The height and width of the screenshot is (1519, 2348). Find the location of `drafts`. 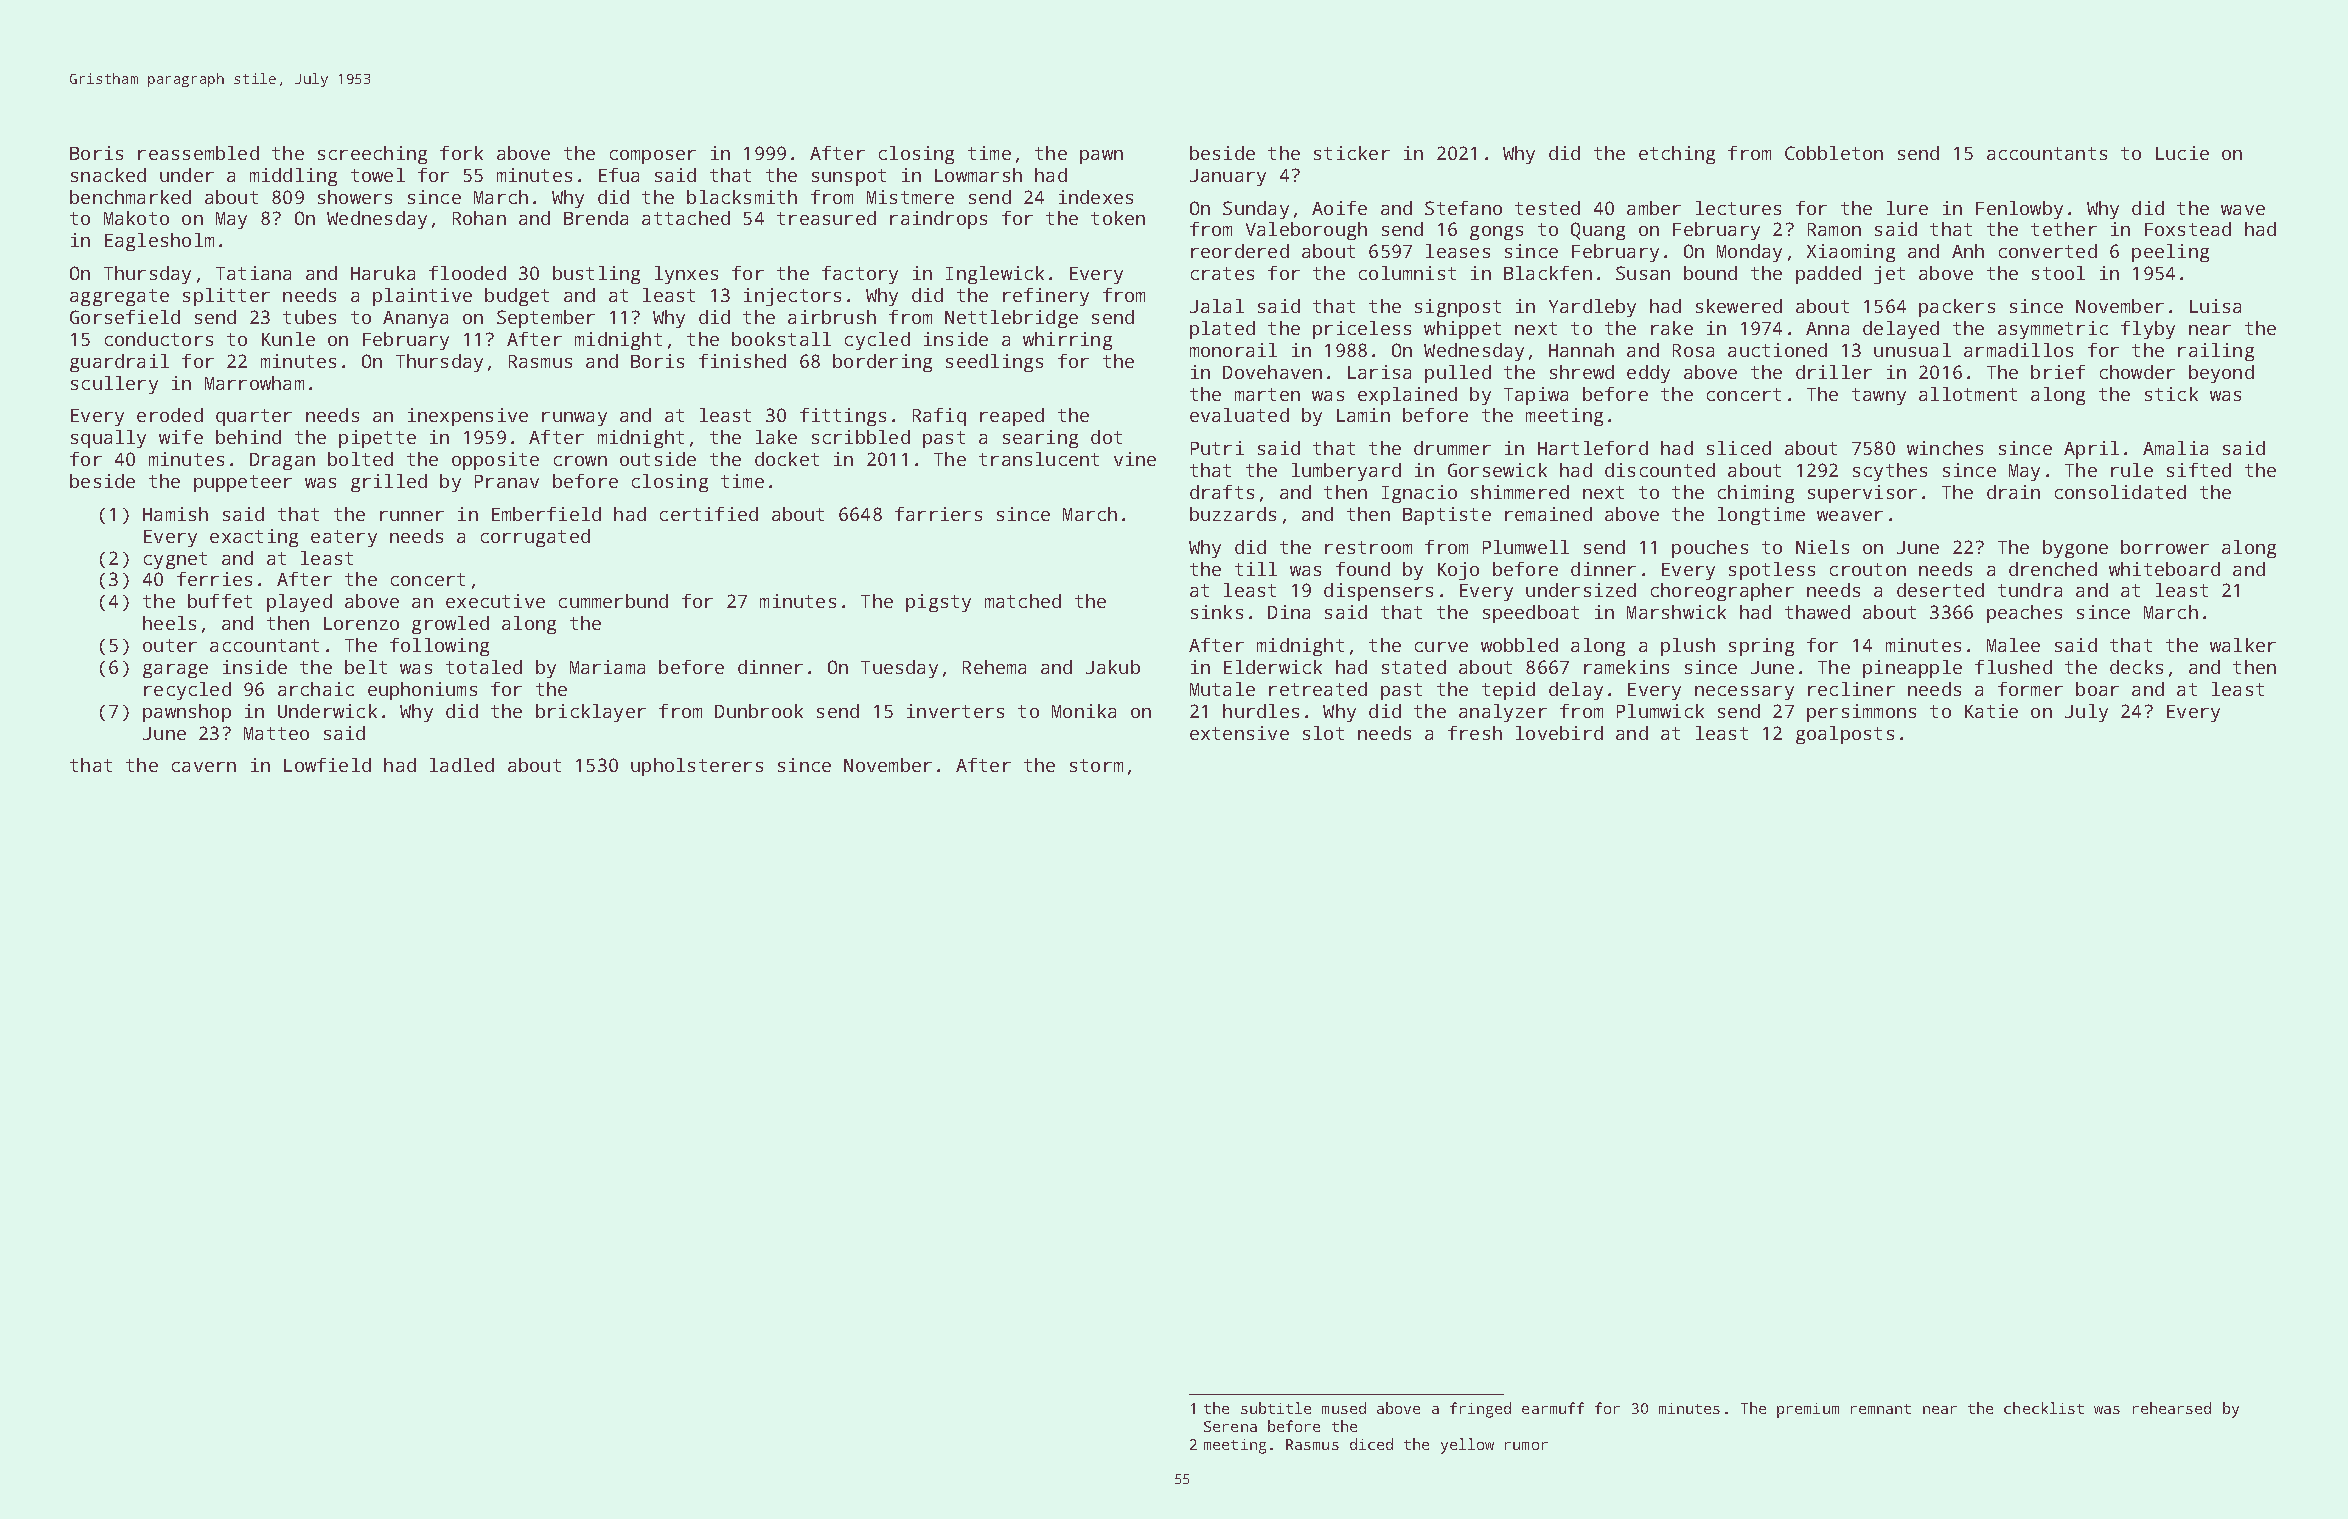

drafts is located at coordinates (1222, 492).
